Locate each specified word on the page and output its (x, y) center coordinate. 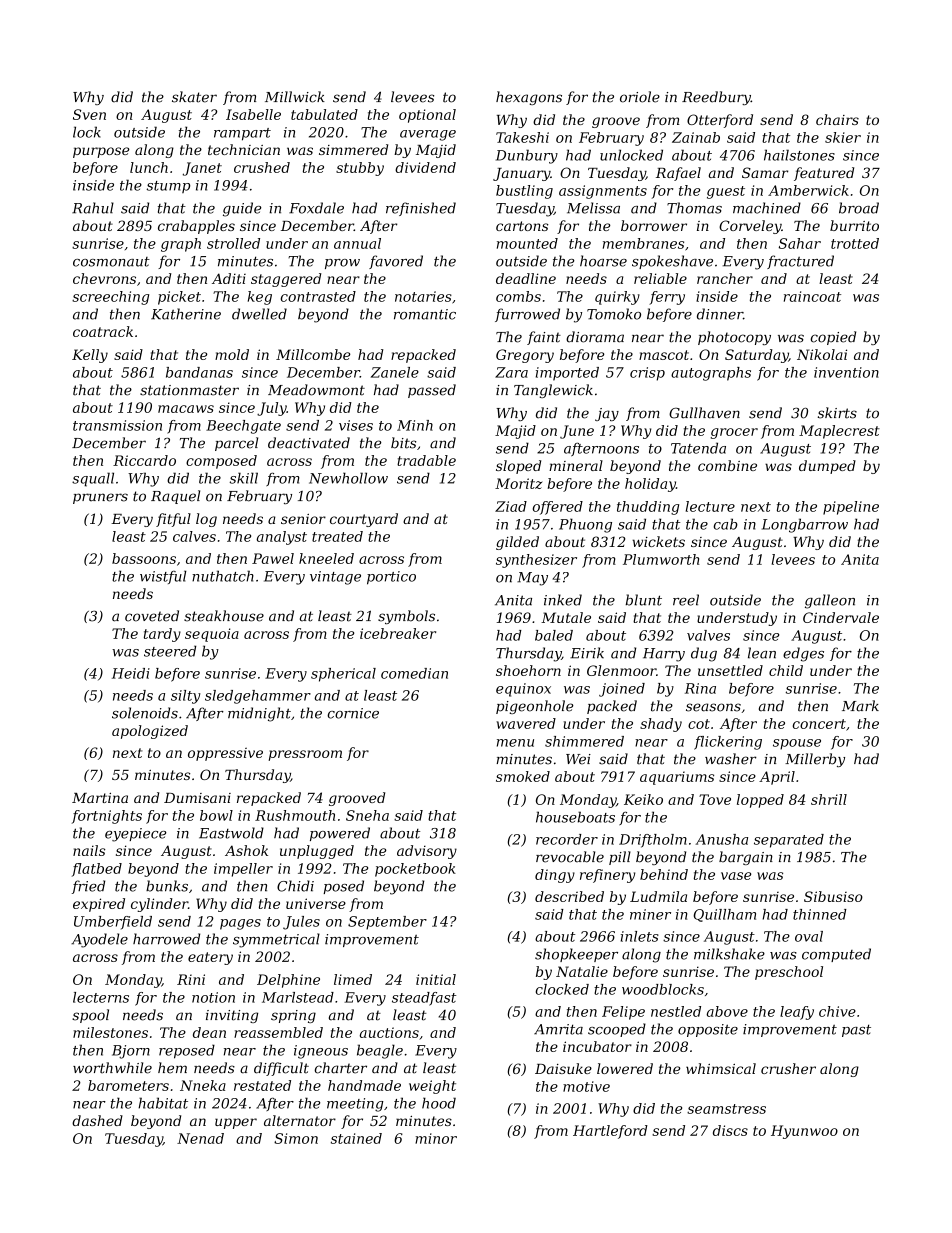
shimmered (584, 741)
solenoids (145, 713)
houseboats (575, 817)
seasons (713, 707)
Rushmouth (295, 815)
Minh (415, 425)
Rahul (93, 208)
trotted (855, 243)
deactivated (309, 443)
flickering (728, 743)
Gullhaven (704, 413)
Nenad (200, 1138)
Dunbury (527, 156)
